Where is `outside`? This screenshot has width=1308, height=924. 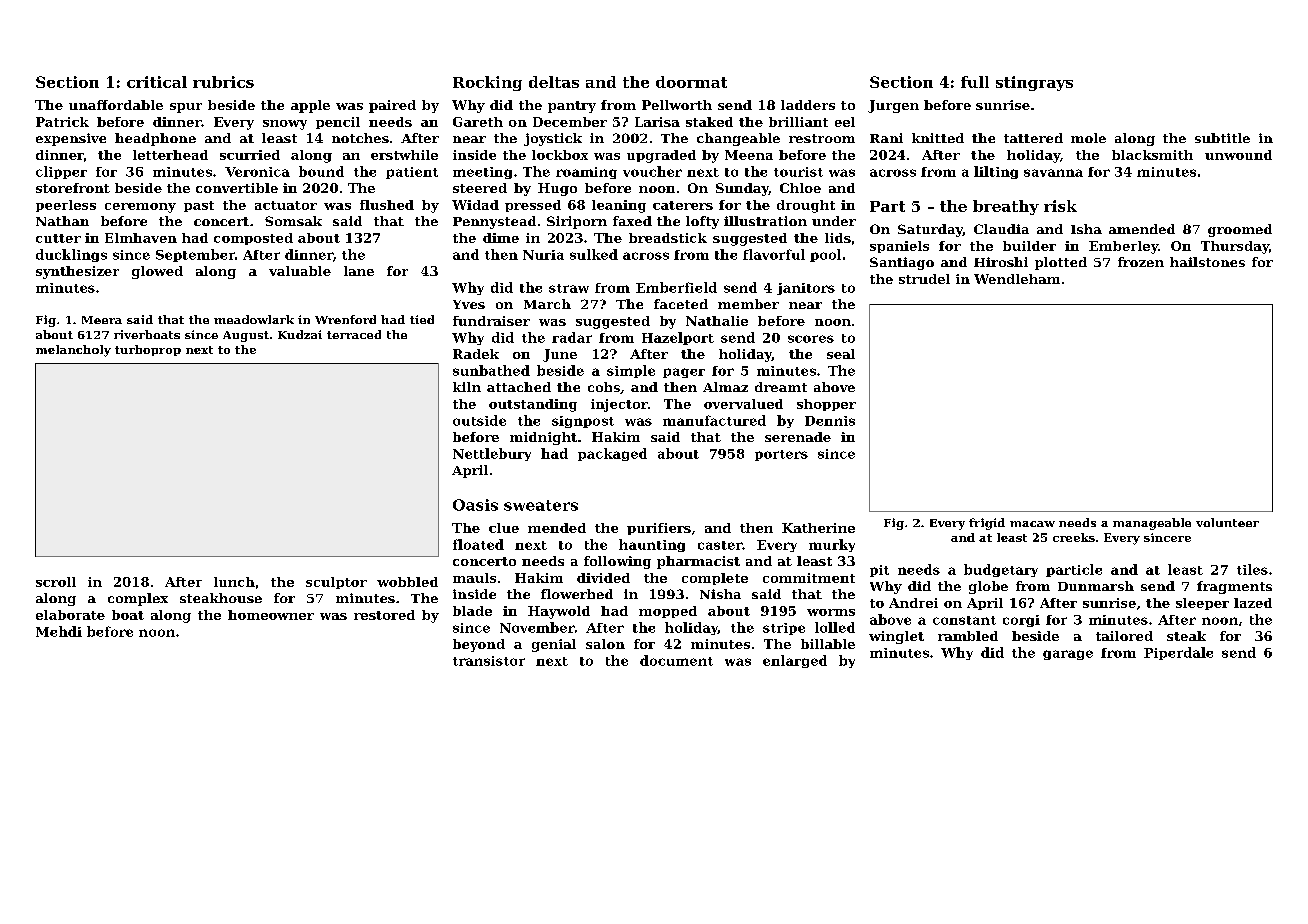 outside is located at coordinates (479, 420).
